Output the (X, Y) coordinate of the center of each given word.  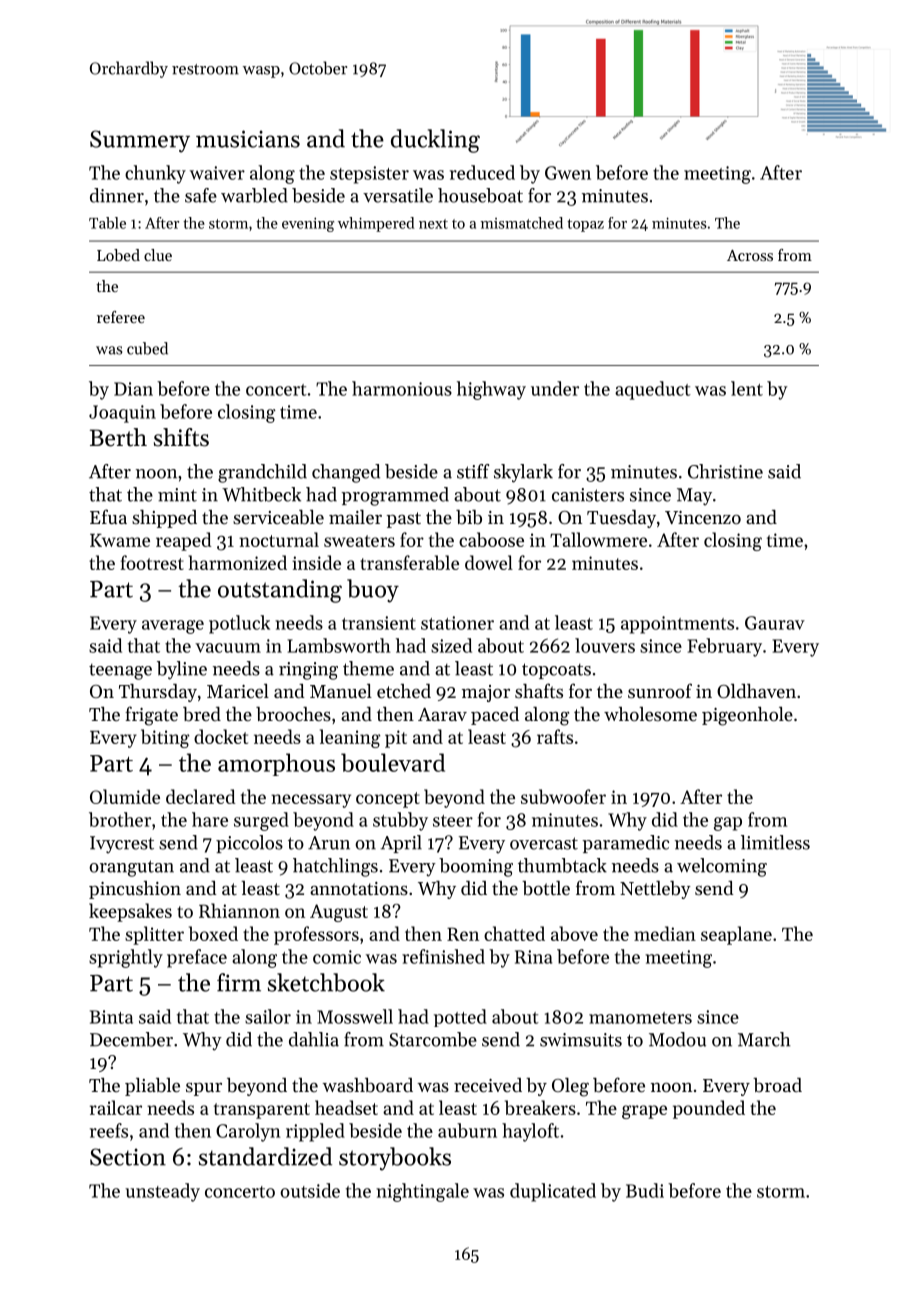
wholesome (650, 714)
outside (310, 1190)
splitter (154, 935)
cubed (147, 348)
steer (453, 821)
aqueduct (653, 390)
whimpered (376, 224)
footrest (152, 562)
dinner (117, 195)
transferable (409, 562)
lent (747, 388)
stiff (473, 471)
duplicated (553, 1192)
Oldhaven (756, 691)
